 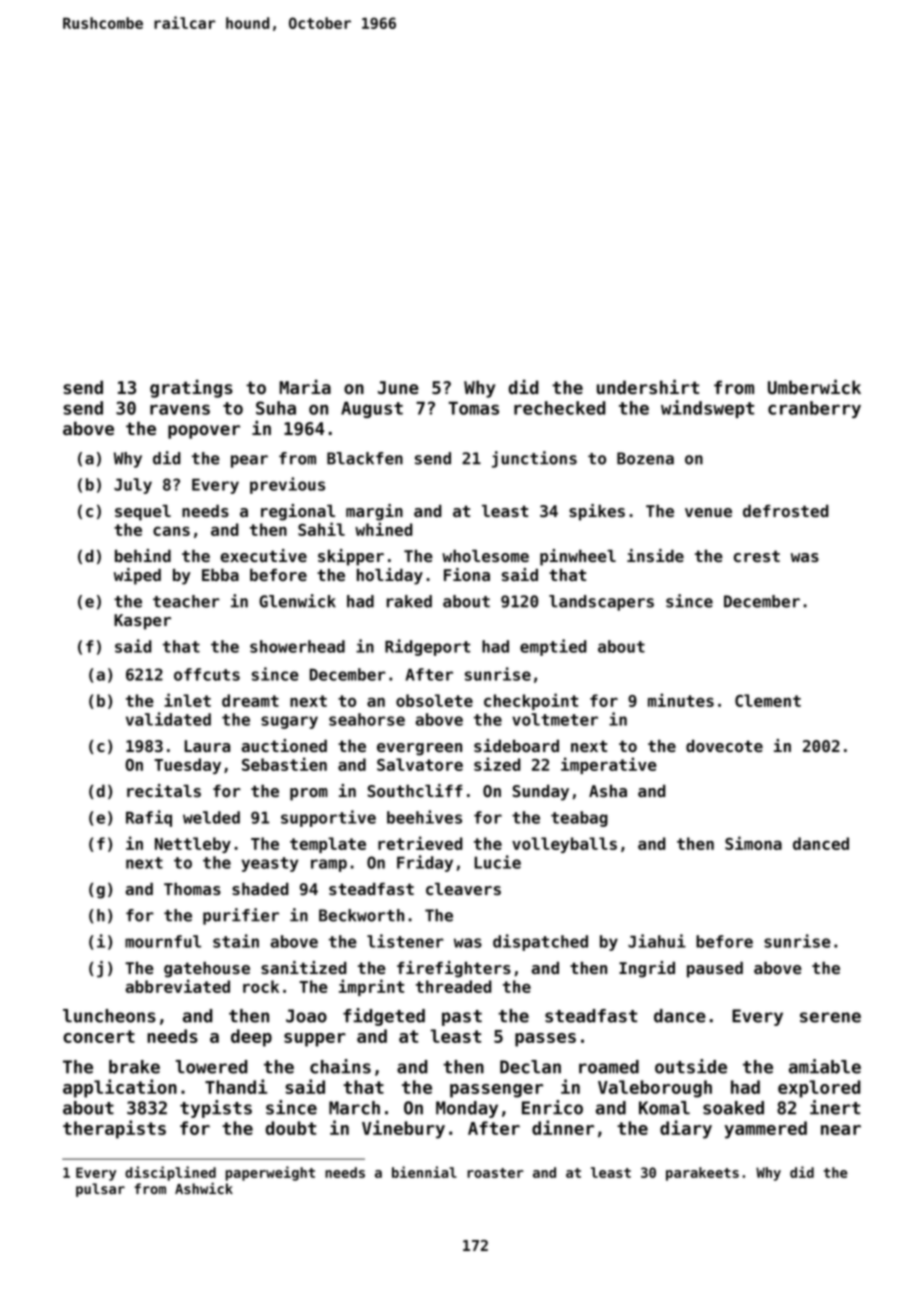 What do you see at coordinates (143, 513) in the image?
I see `sequel` at bounding box center [143, 513].
